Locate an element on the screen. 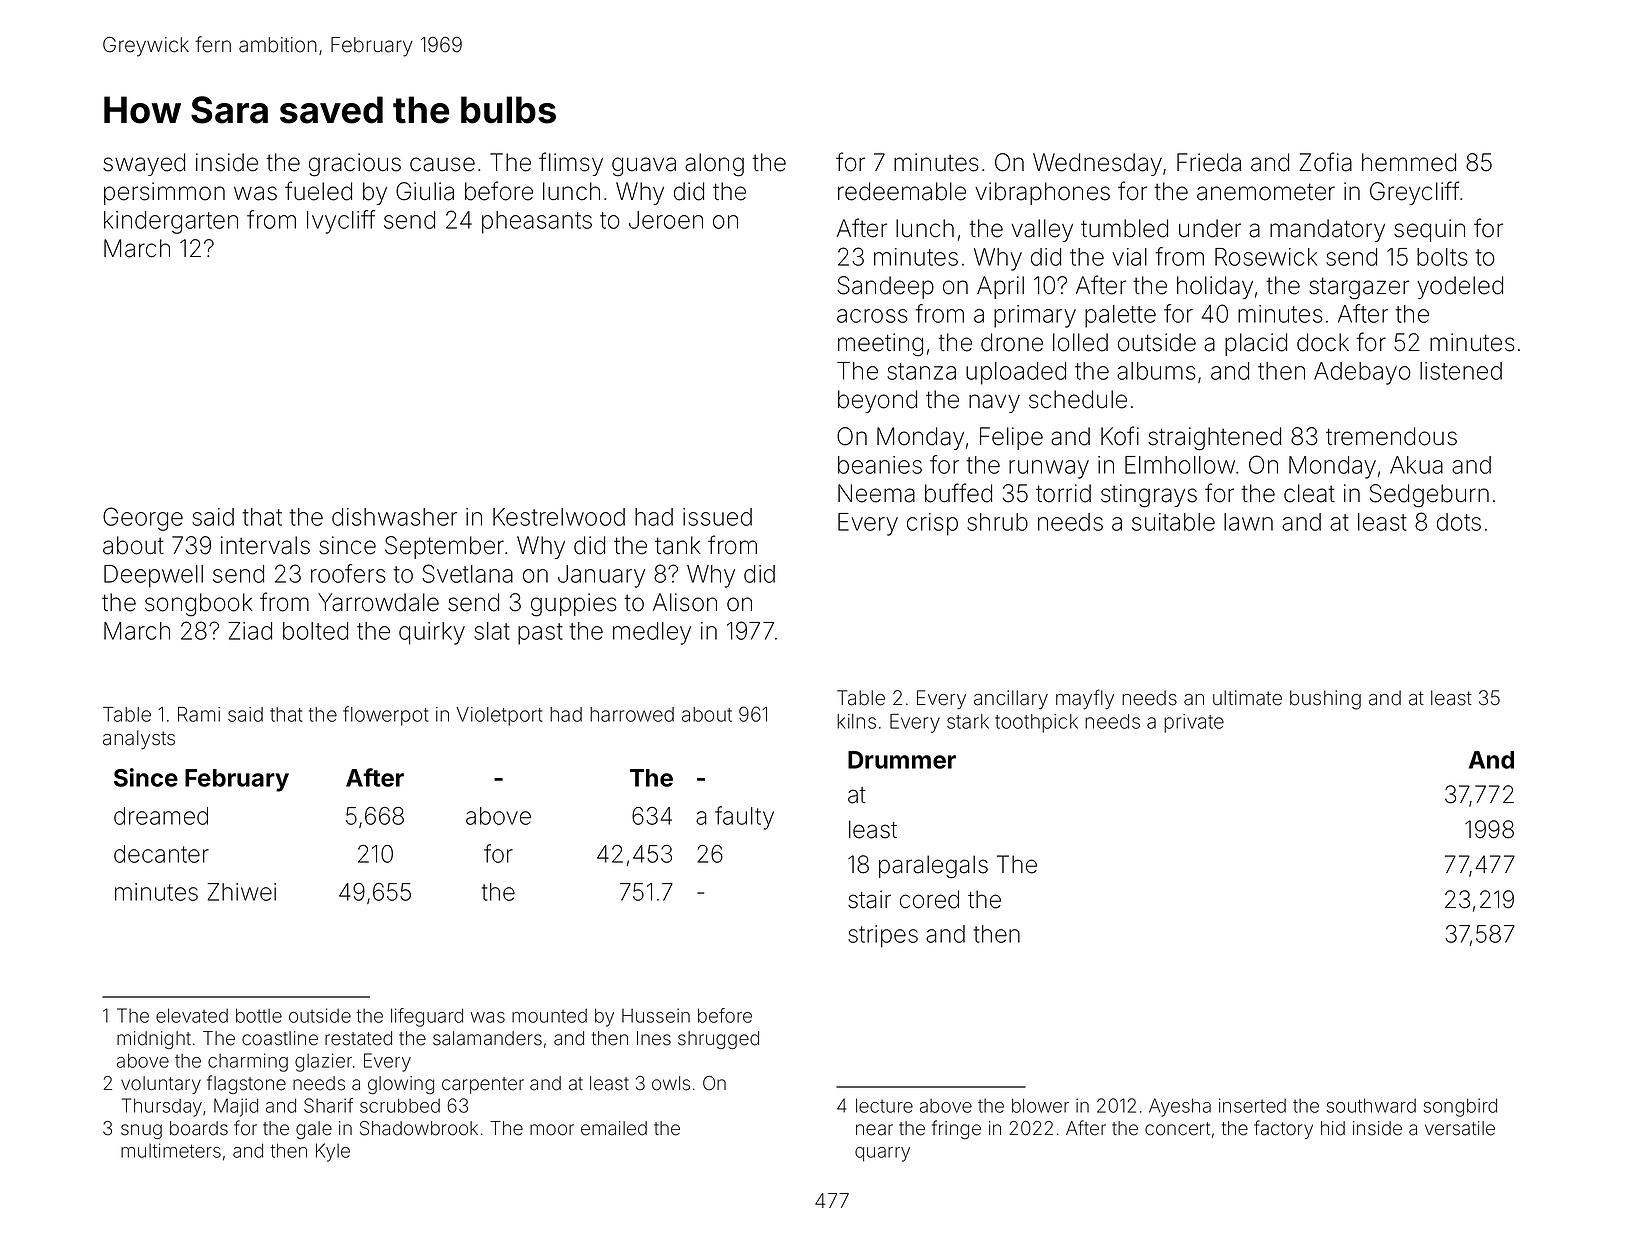  dreamed is located at coordinates (161, 816).
